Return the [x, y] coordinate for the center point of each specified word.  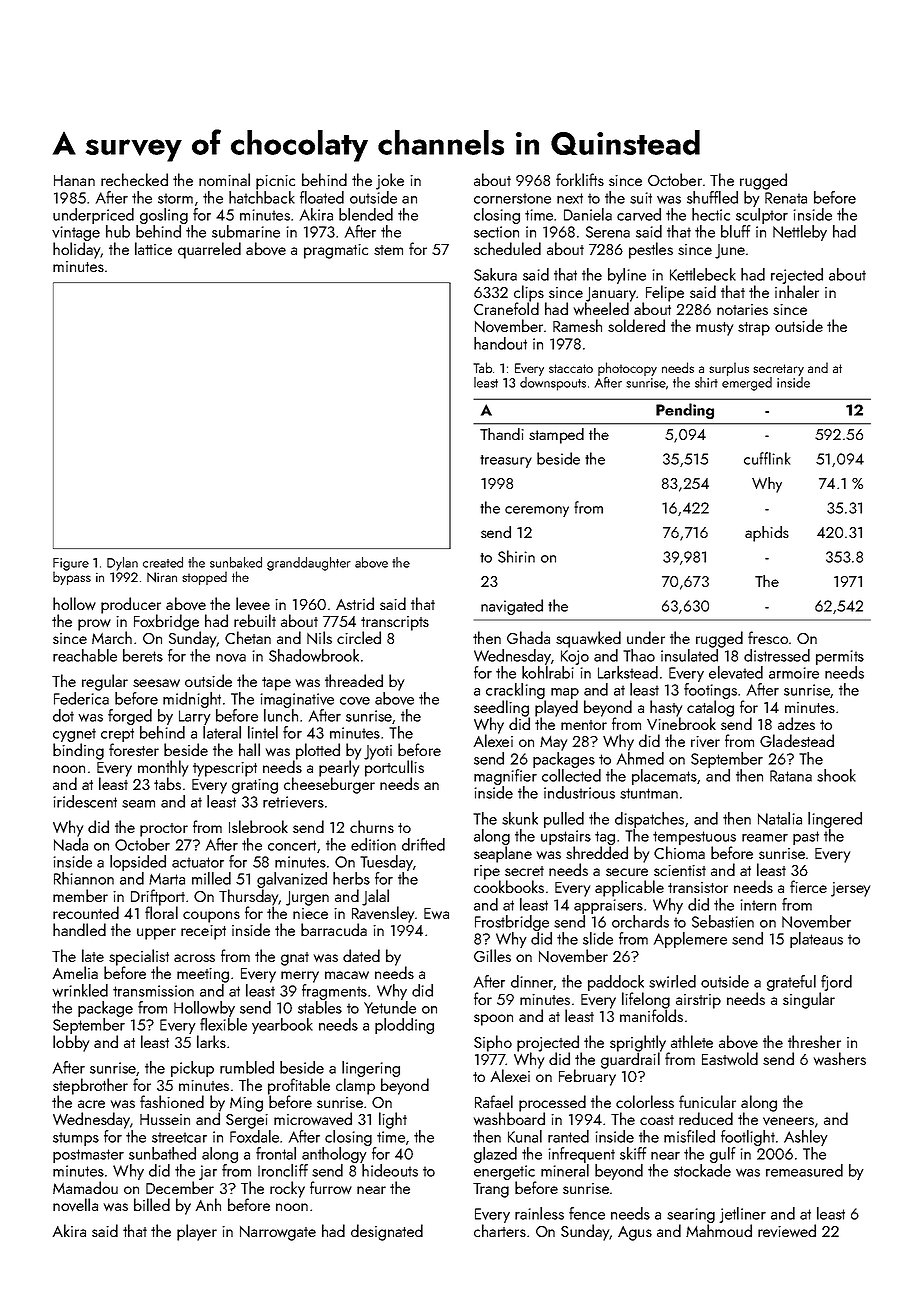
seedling [501, 708]
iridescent [85, 801]
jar [208, 1172]
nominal [224, 179]
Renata [786, 198]
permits [840, 657]
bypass [72, 578]
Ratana [791, 776]
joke [390, 181]
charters [500, 1230]
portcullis [394, 768]
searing [691, 1215]
